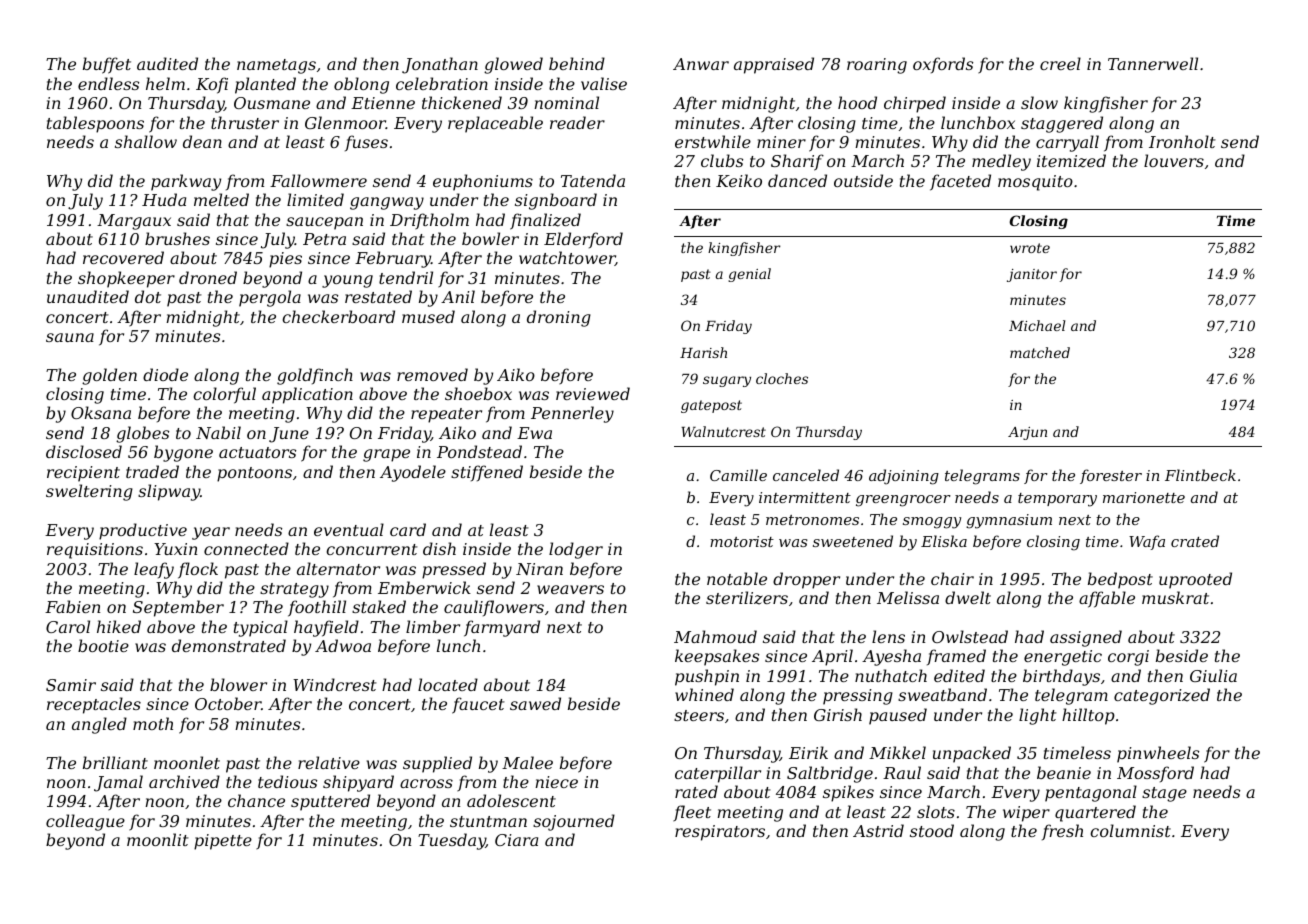 The width and height of the screenshot is (1308, 924). What do you see at coordinates (1032, 275) in the screenshot?
I see `janitor` at bounding box center [1032, 275].
